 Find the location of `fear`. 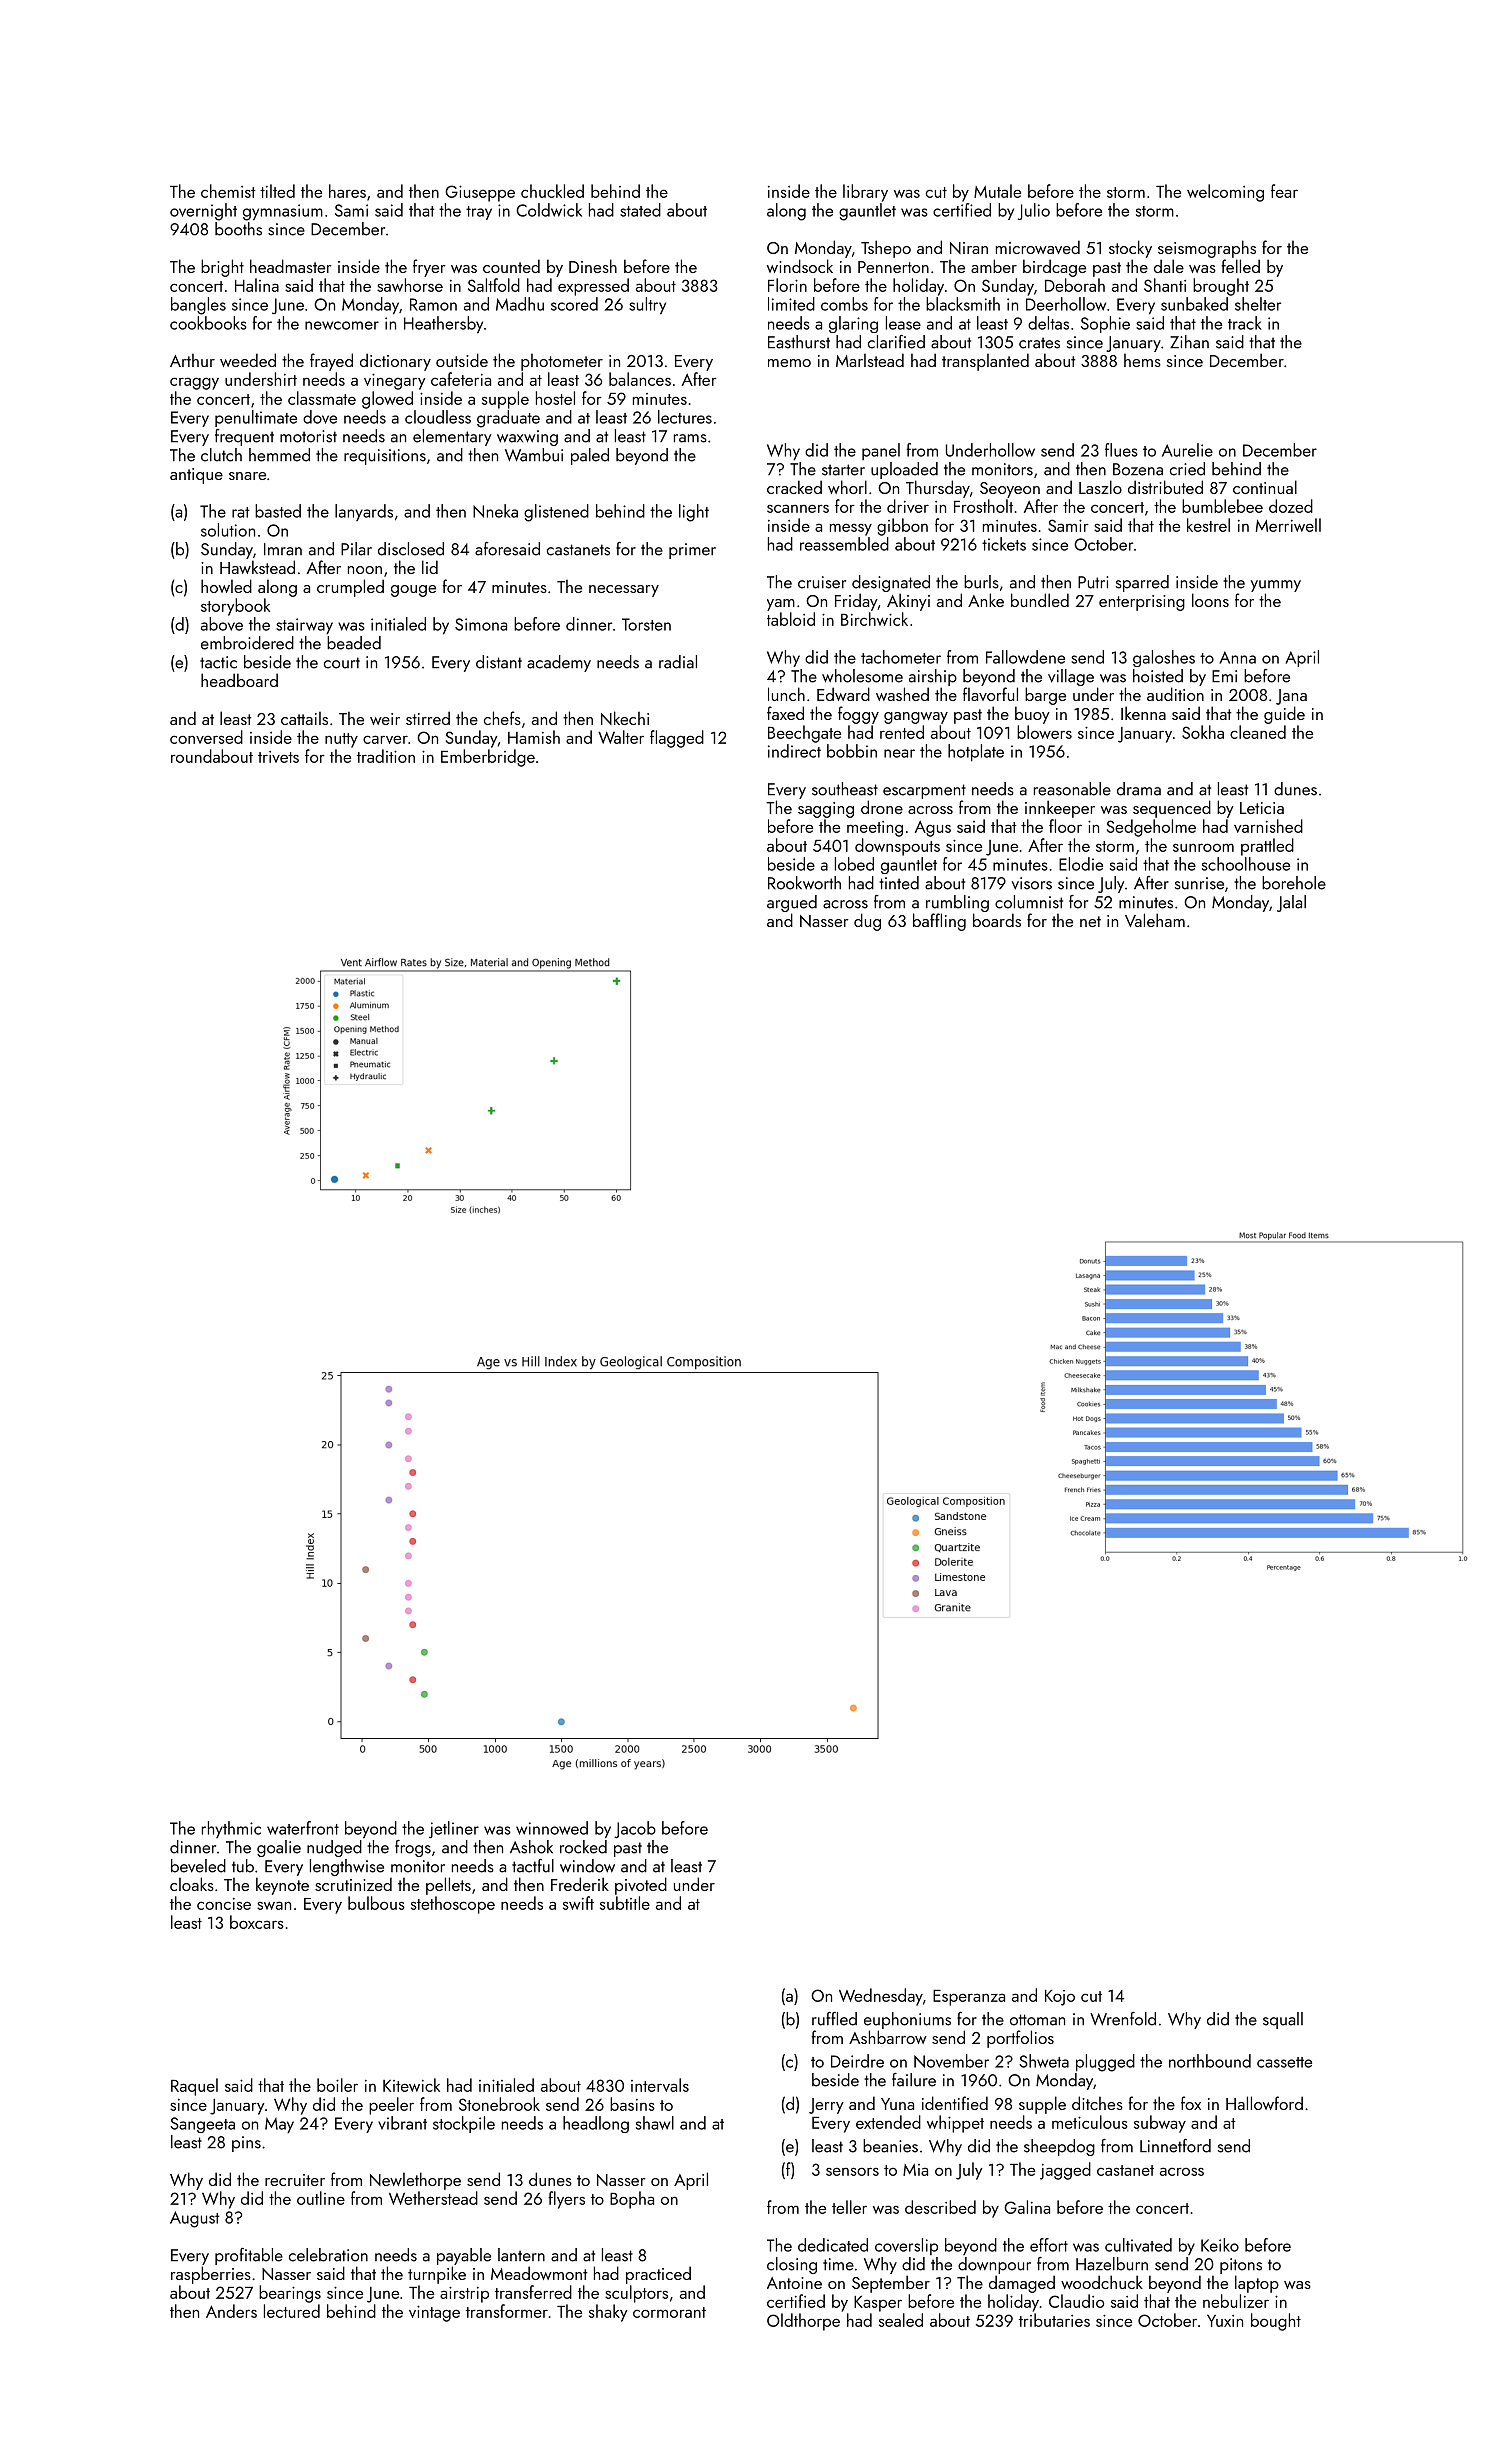

fear is located at coordinates (1284, 191).
